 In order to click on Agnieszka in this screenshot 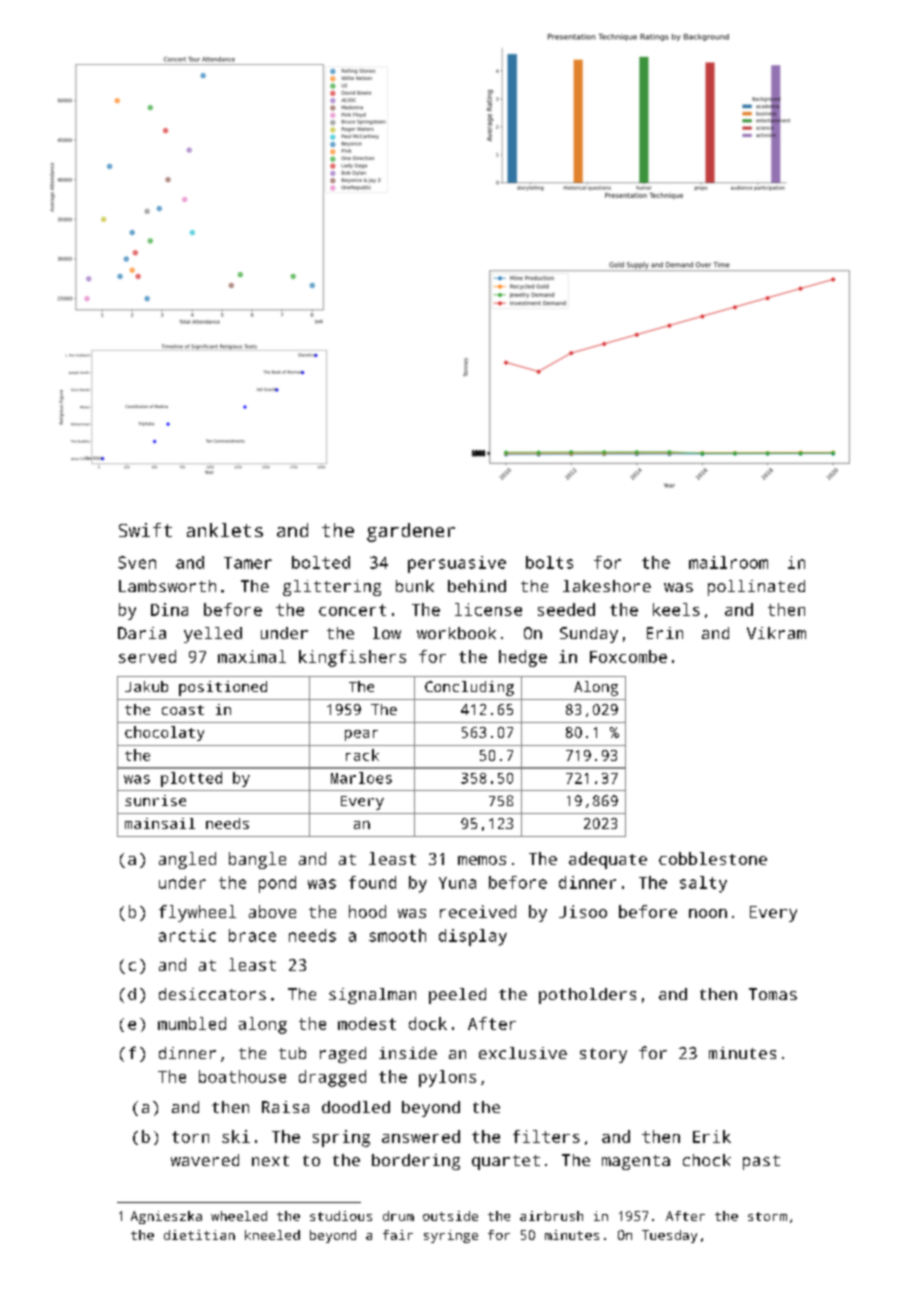, I will do `click(166, 1217)`.
